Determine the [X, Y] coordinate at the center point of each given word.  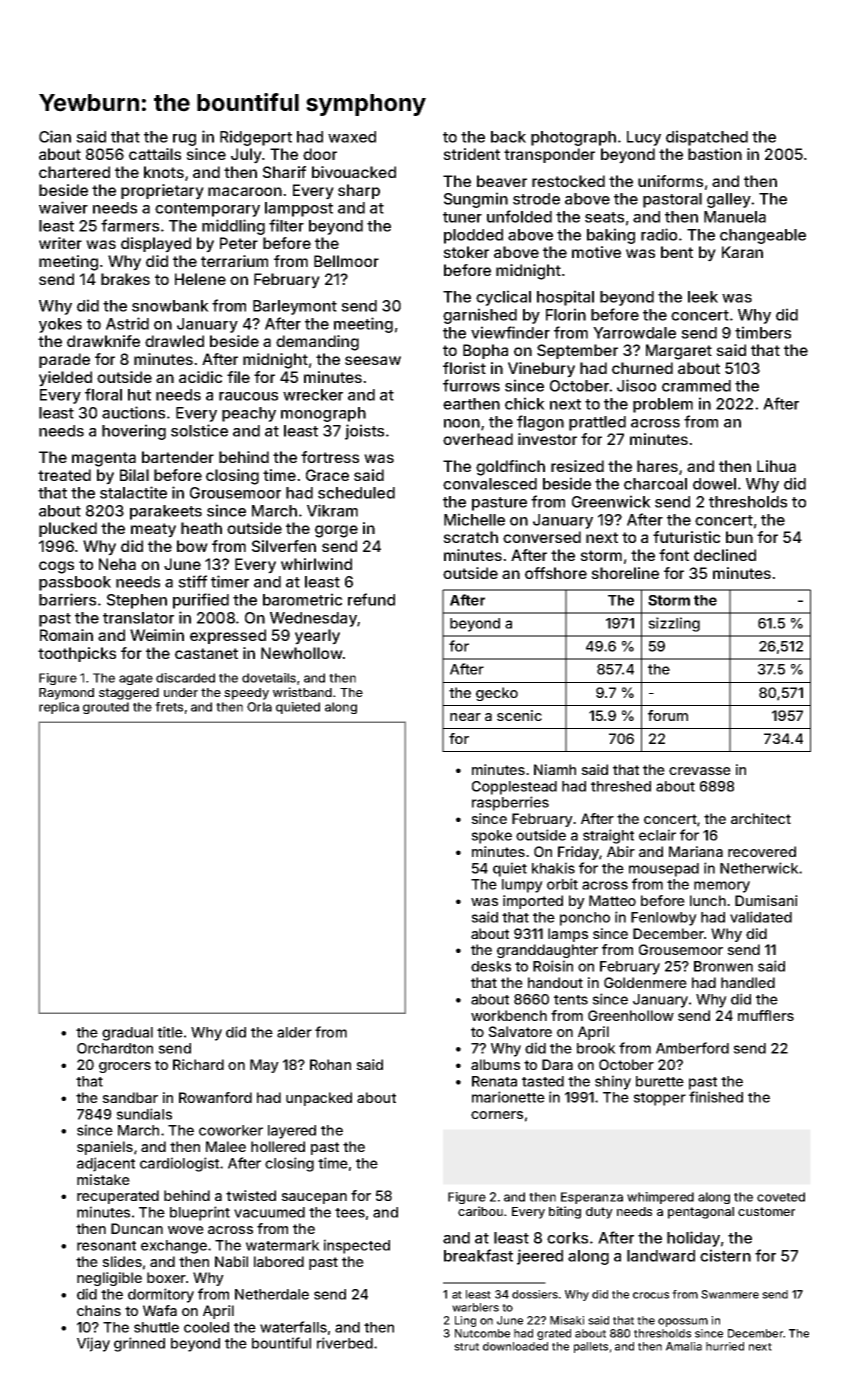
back [508, 137]
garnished [480, 316]
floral [103, 394]
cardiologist [179, 1164]
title [170, 1032]
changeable [763, 236]
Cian [55, 136]
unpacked [319, 1099]
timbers [763, 332]
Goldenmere [645, 982]
